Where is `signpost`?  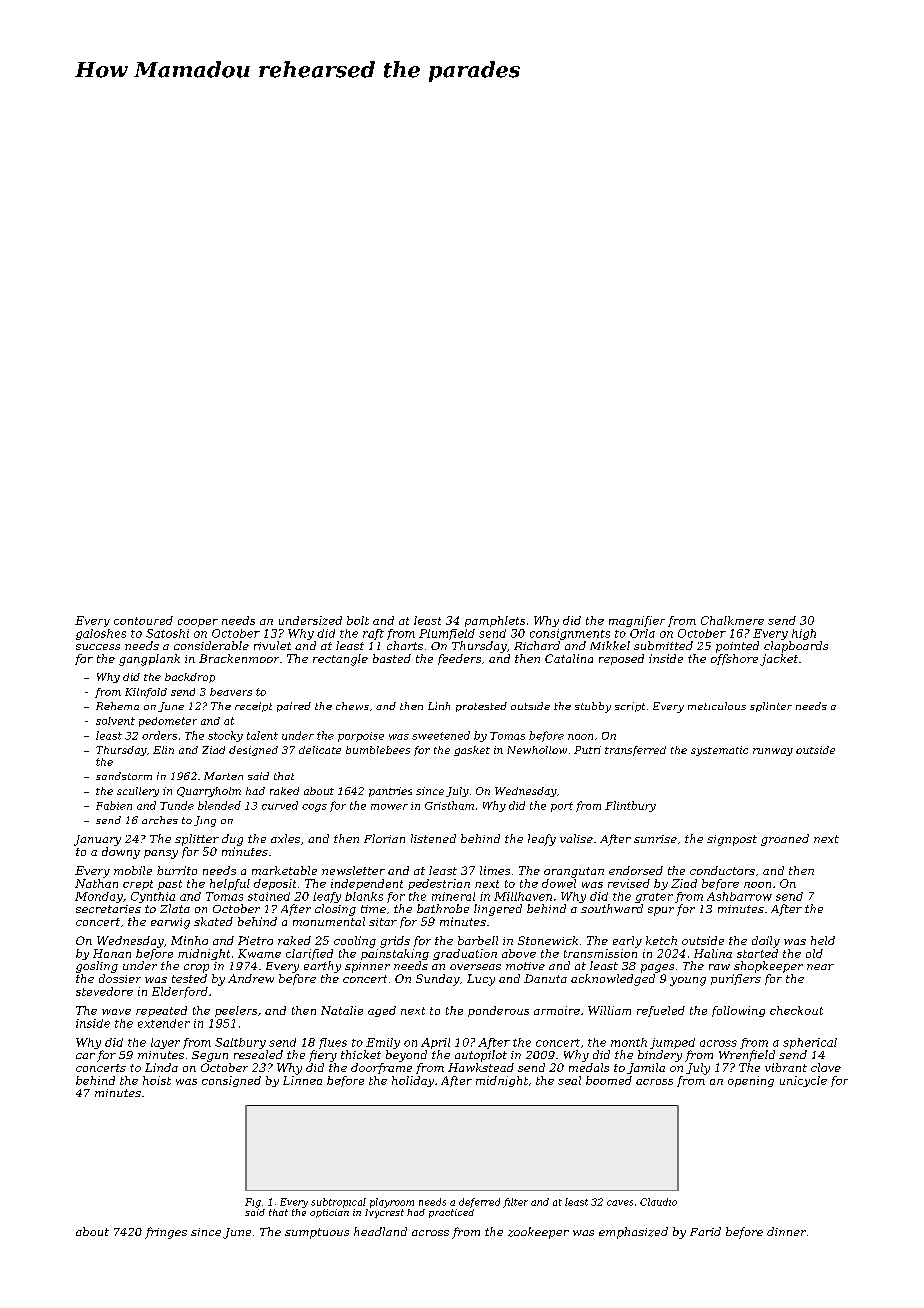 signpost is located at coordinates (732, 840).
